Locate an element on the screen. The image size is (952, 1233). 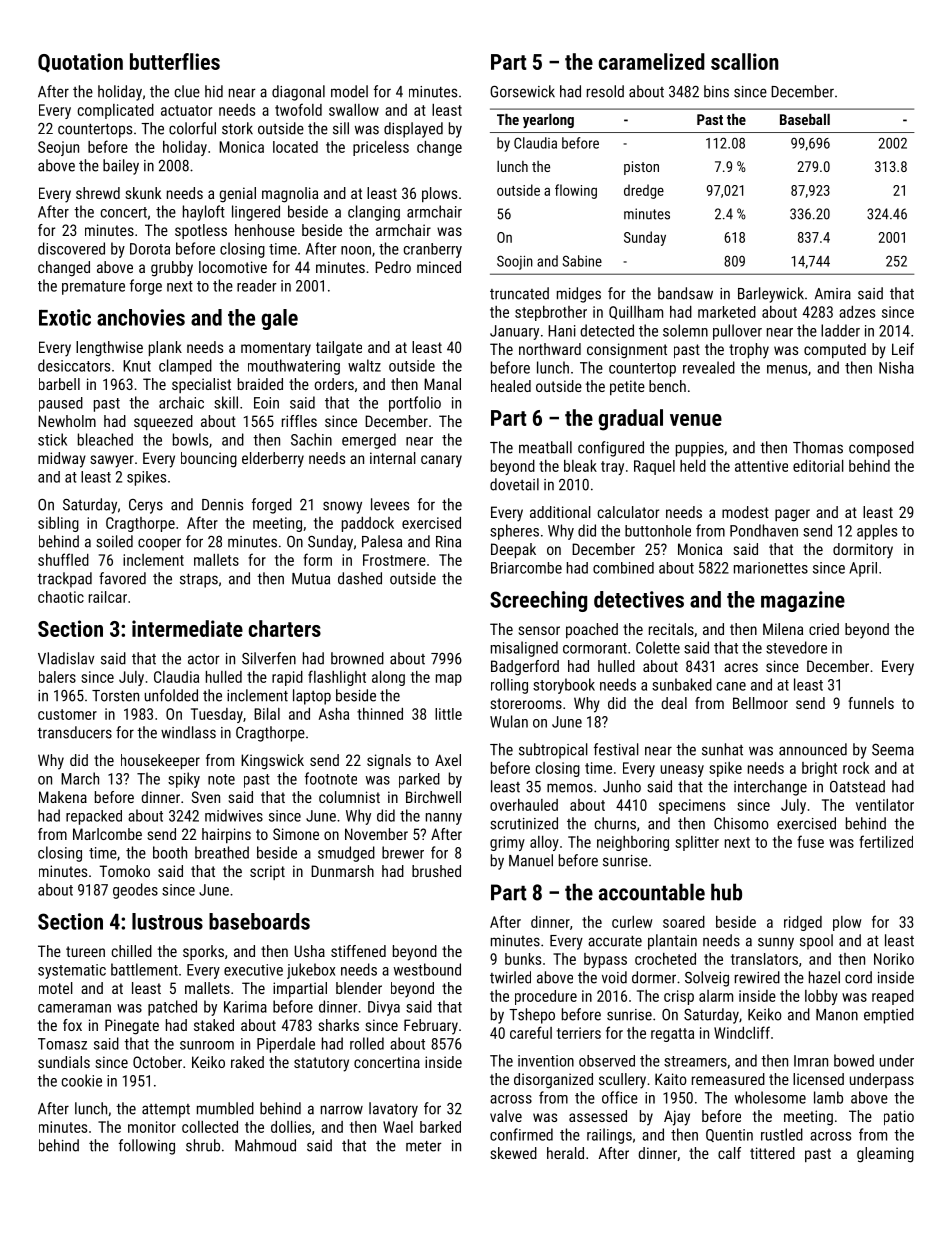
magazine is located at coordinates (803, 601).
